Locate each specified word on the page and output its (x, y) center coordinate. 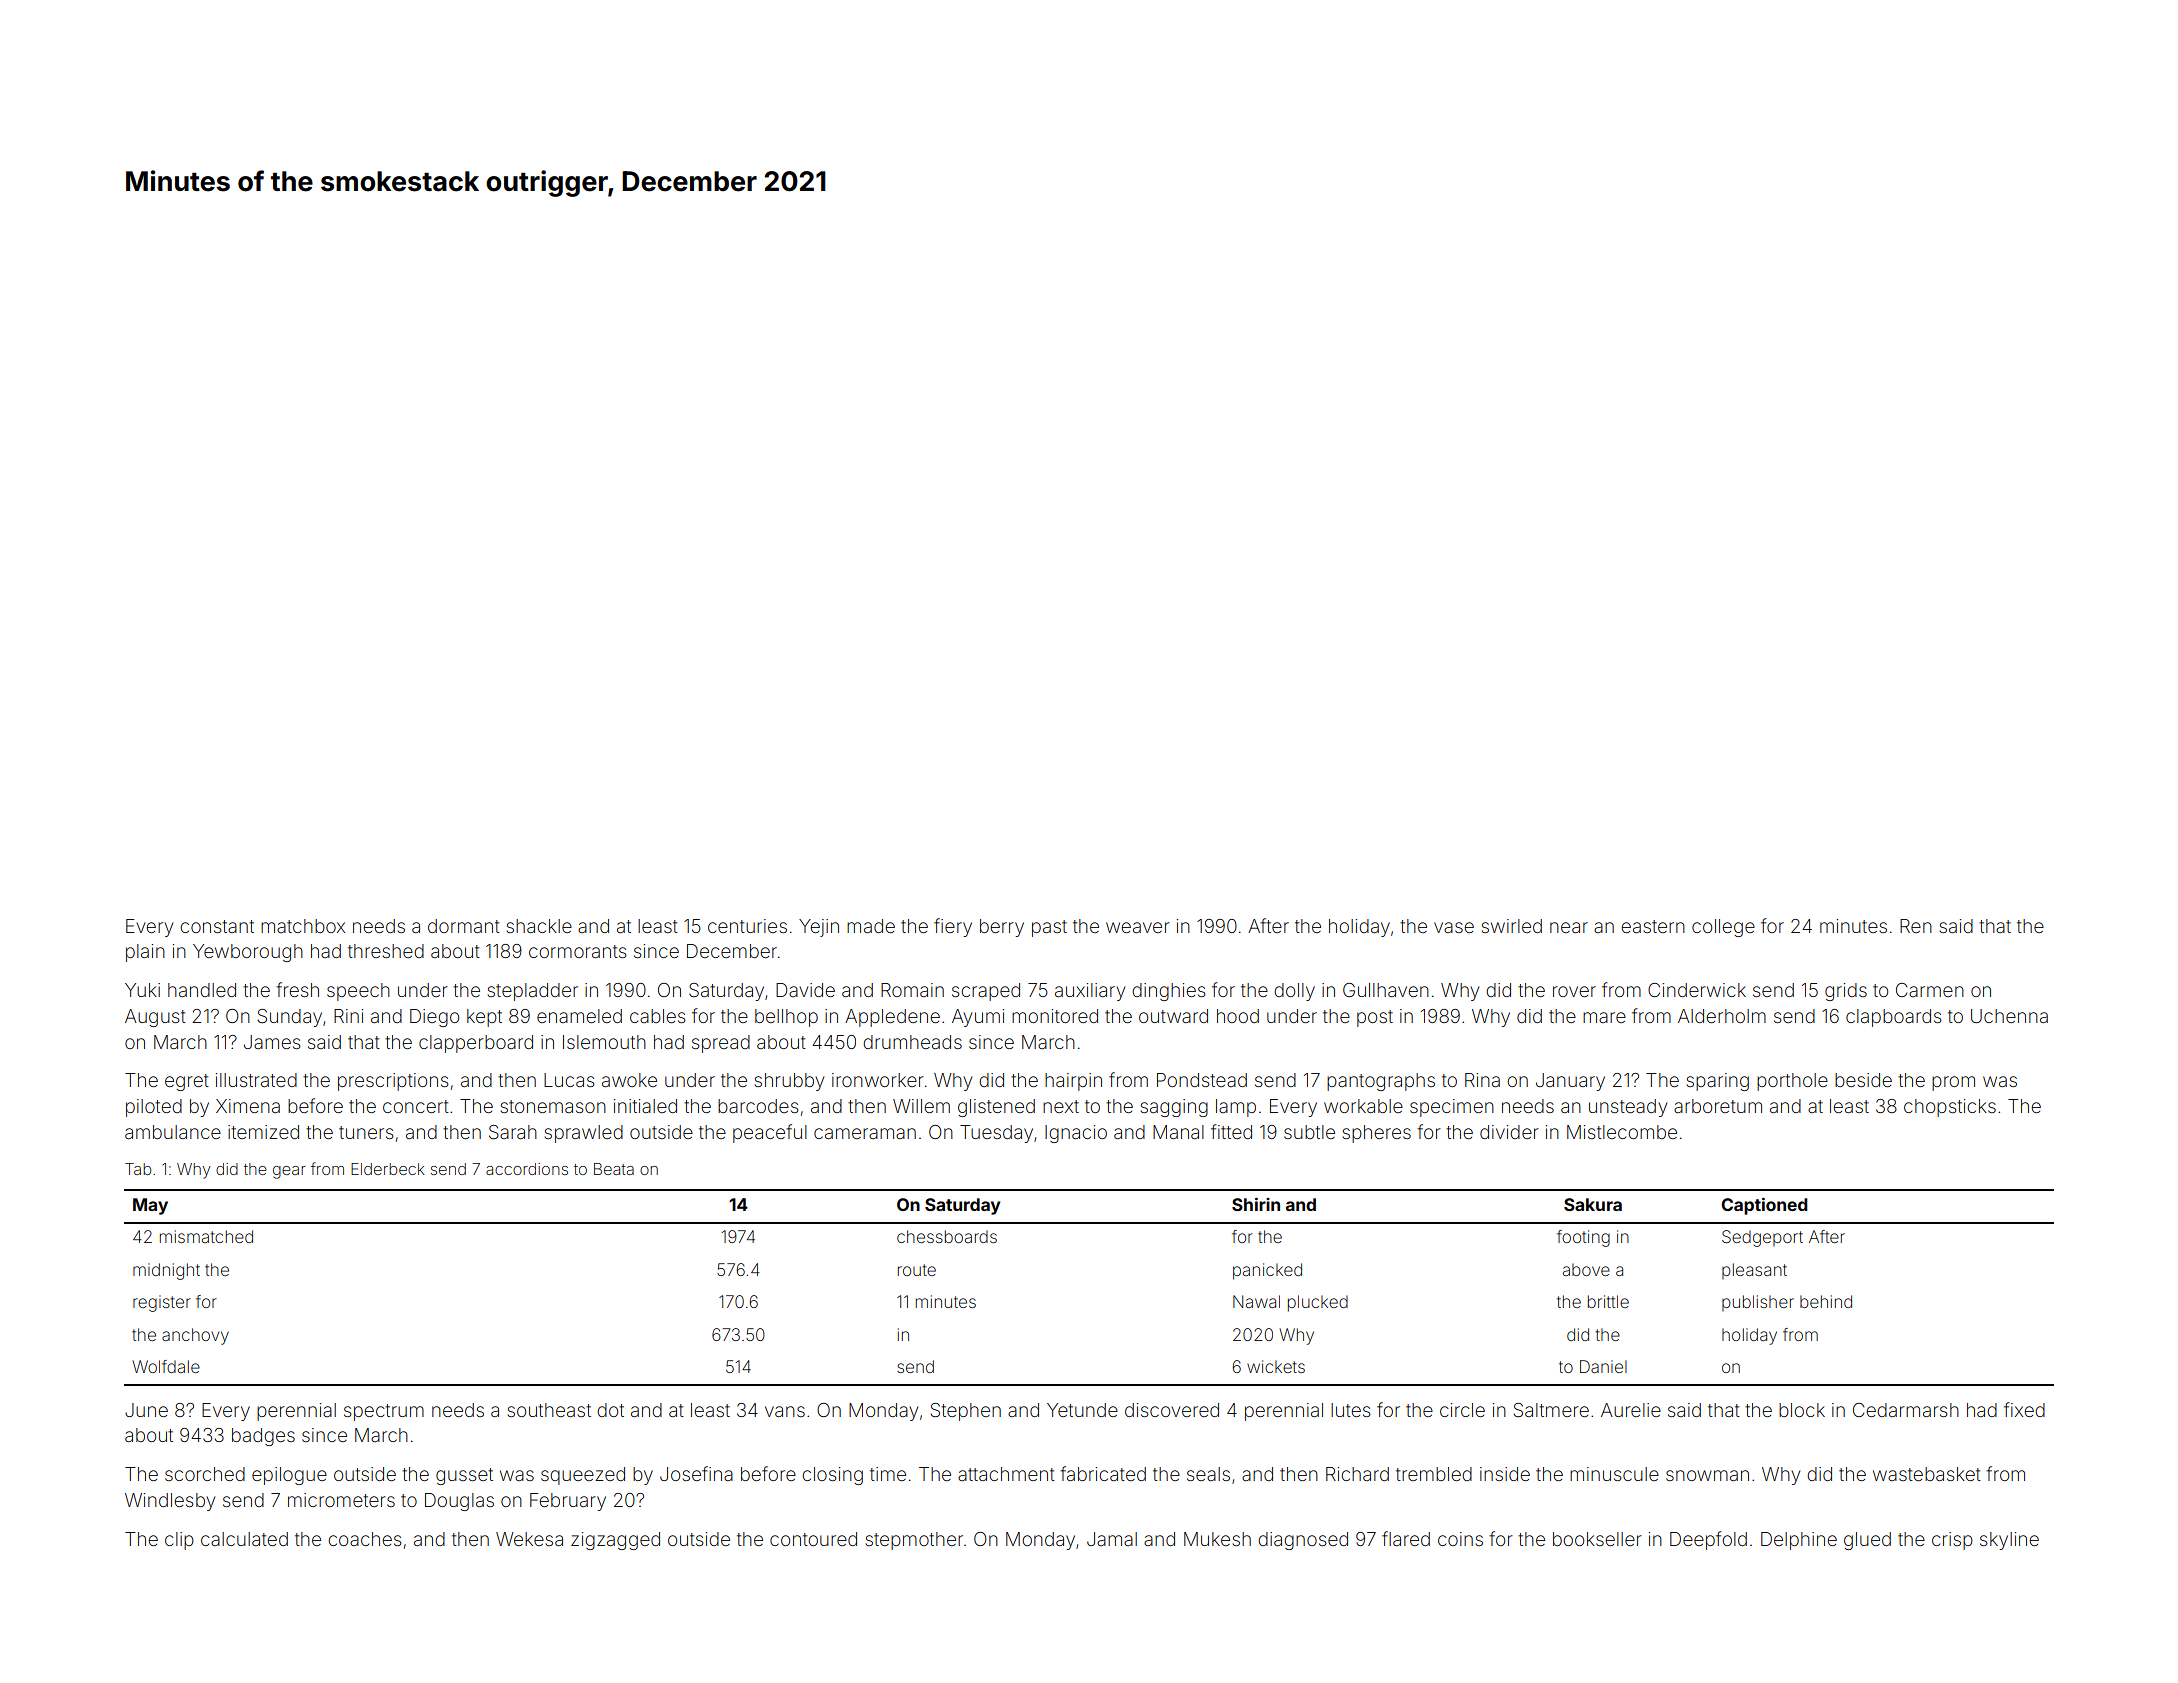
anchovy (195, 1336)
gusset (464, 1476)
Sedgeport (1762, 1238)
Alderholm (1722, 1016)
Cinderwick (1697, 990)
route (917, 1270)
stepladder (533, 992)
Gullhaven (1386, 990)
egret (187, 1082)
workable (1363, 1106)
